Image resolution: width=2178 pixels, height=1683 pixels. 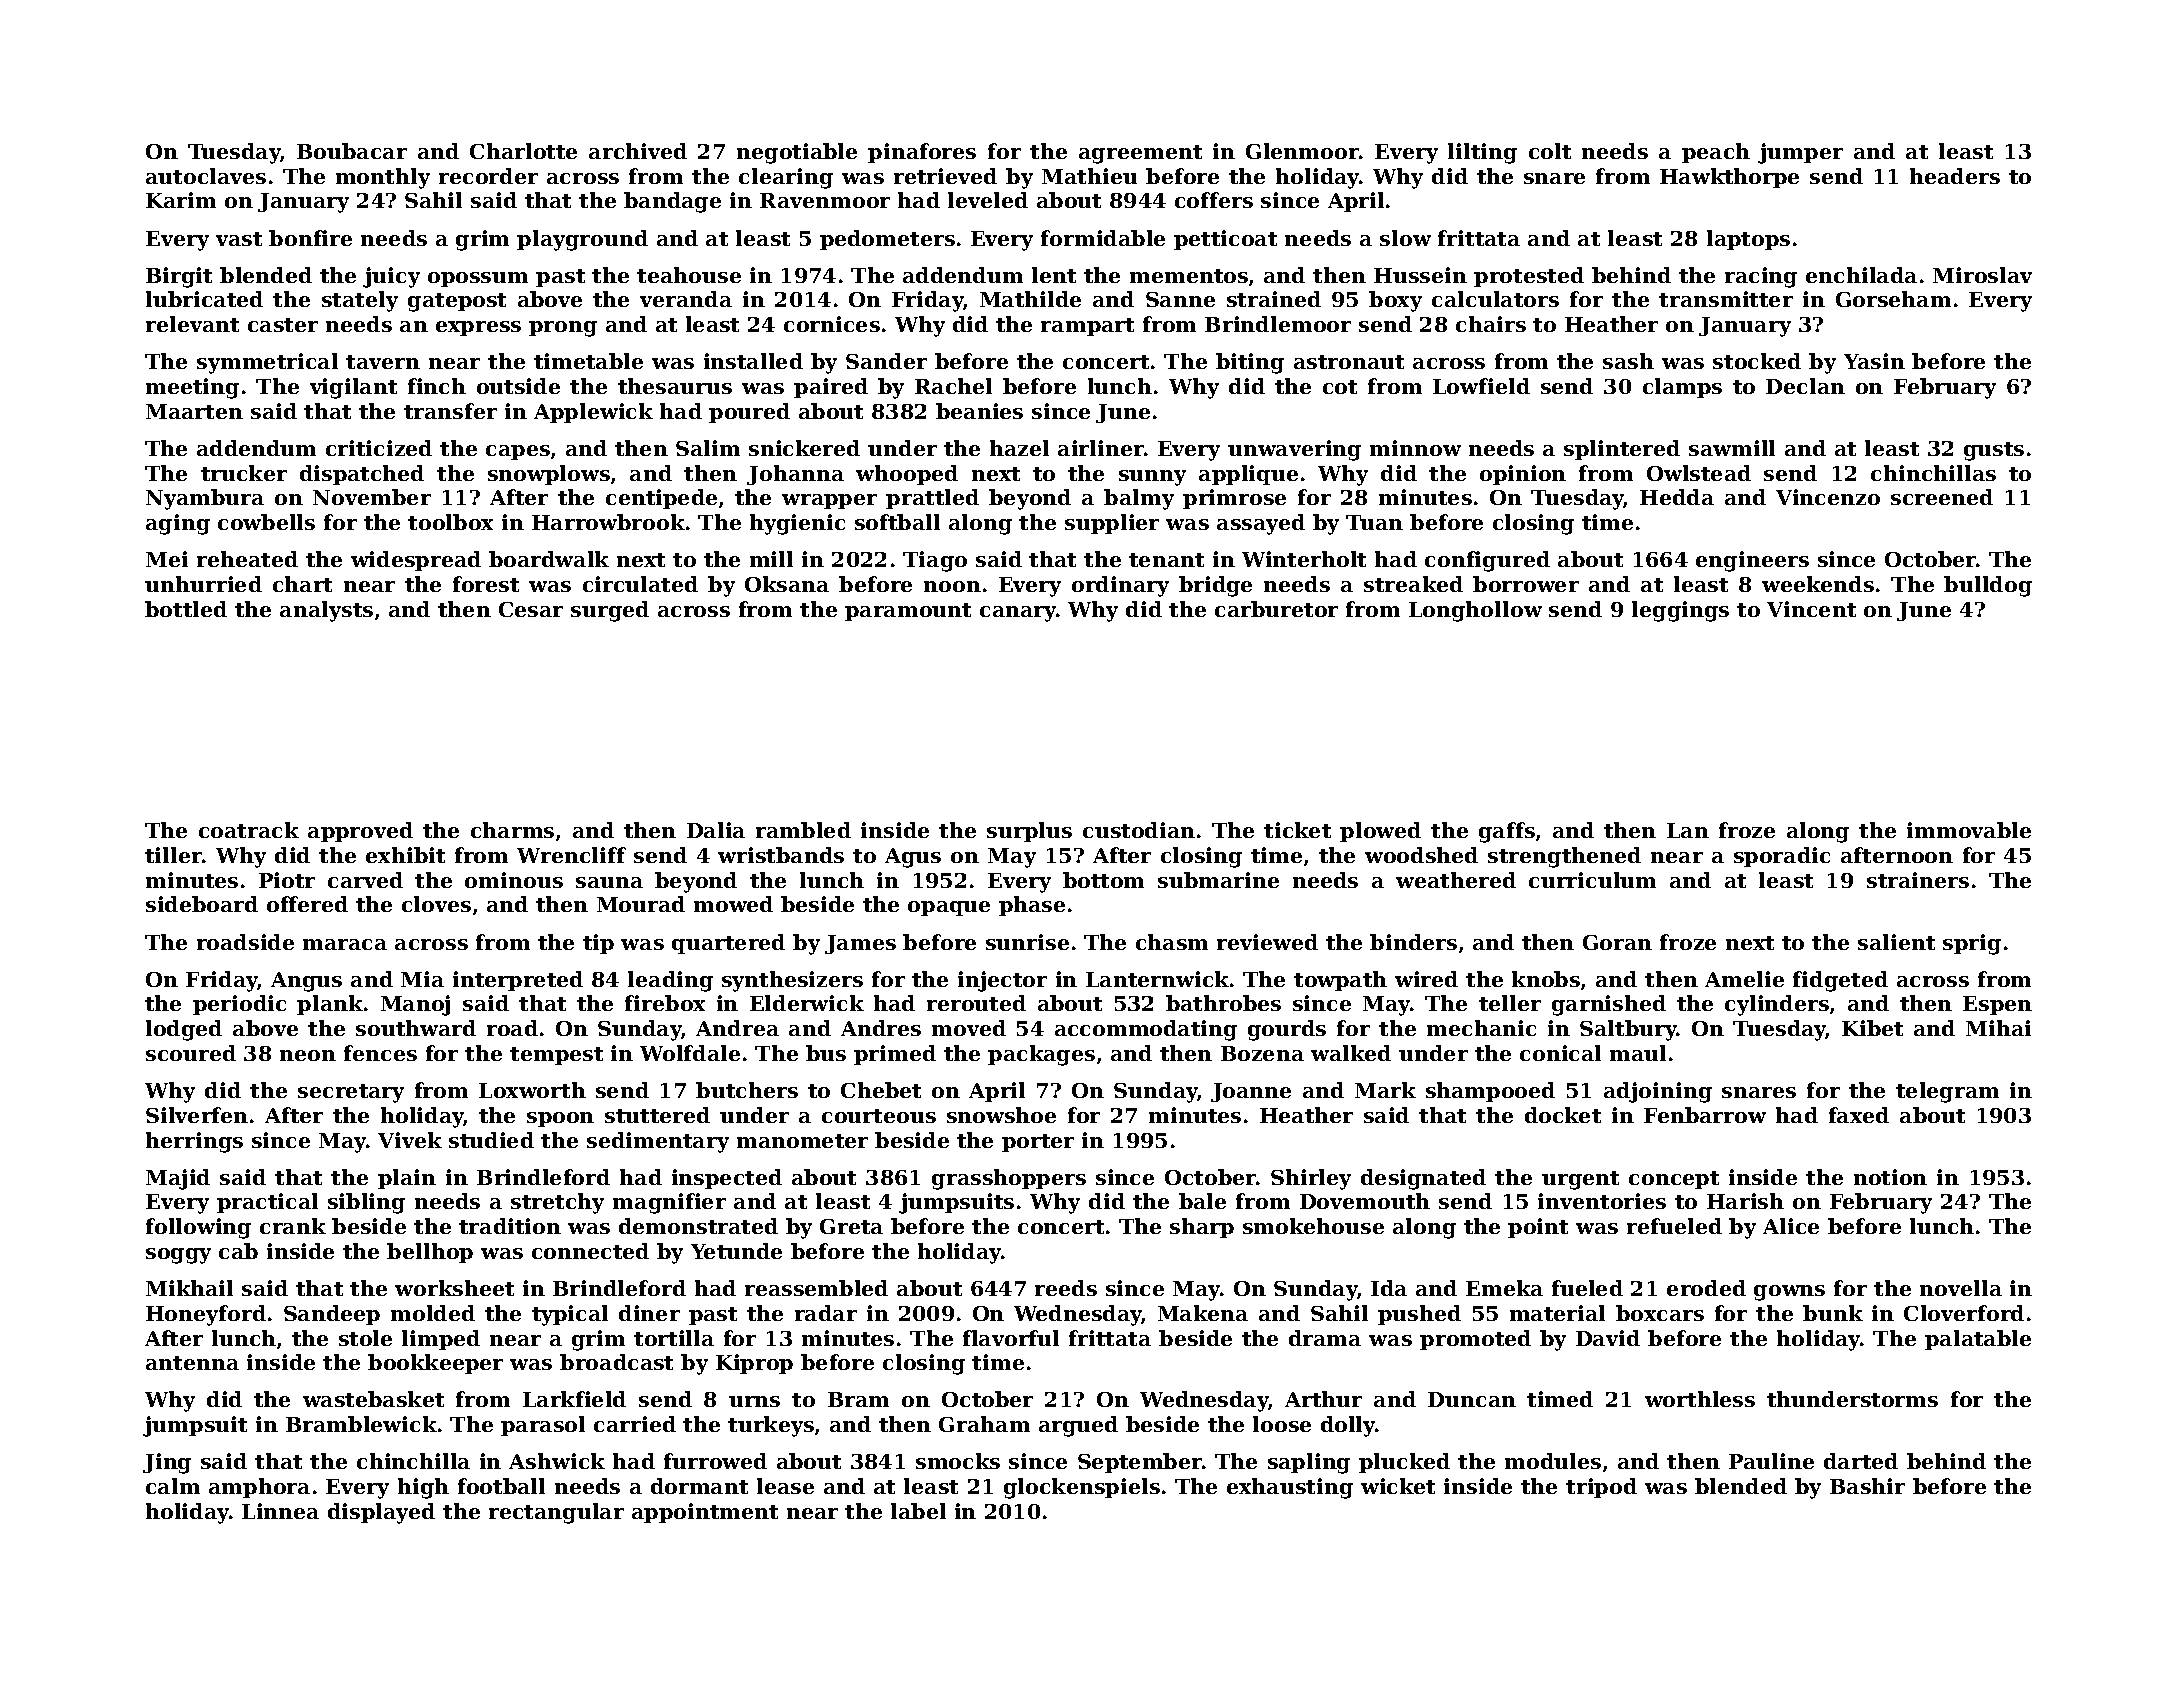 I want to click on gusts, so click(x=1994, y=451).
